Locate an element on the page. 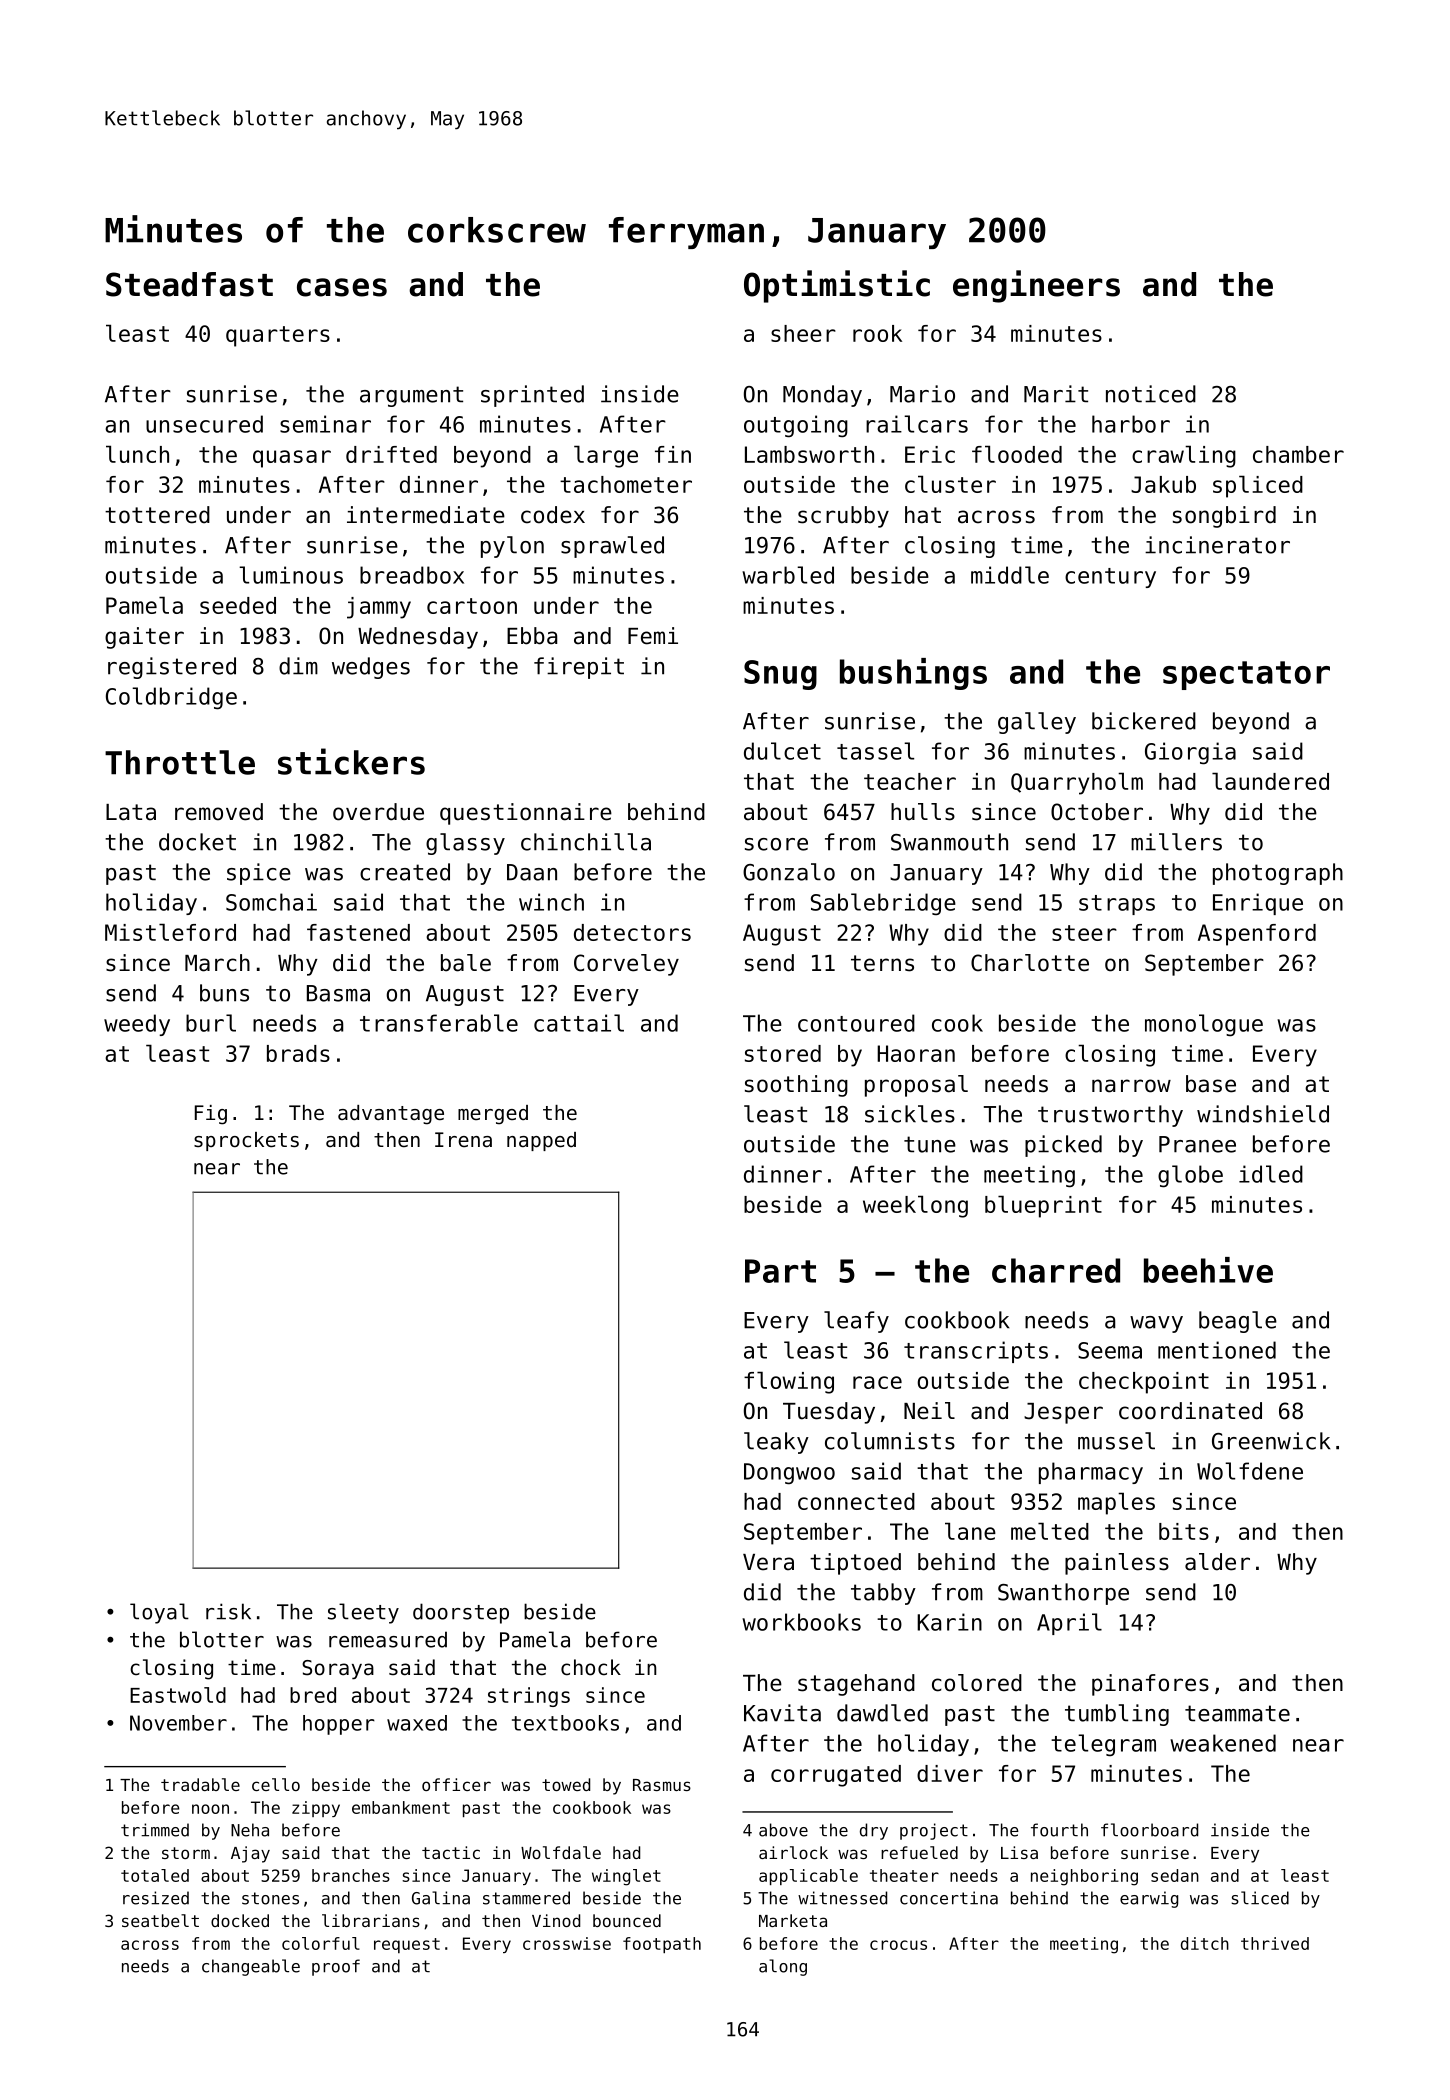 The width and height of the page is (1450, 2100). Aspenford is located at coordinates (1257, 935).
